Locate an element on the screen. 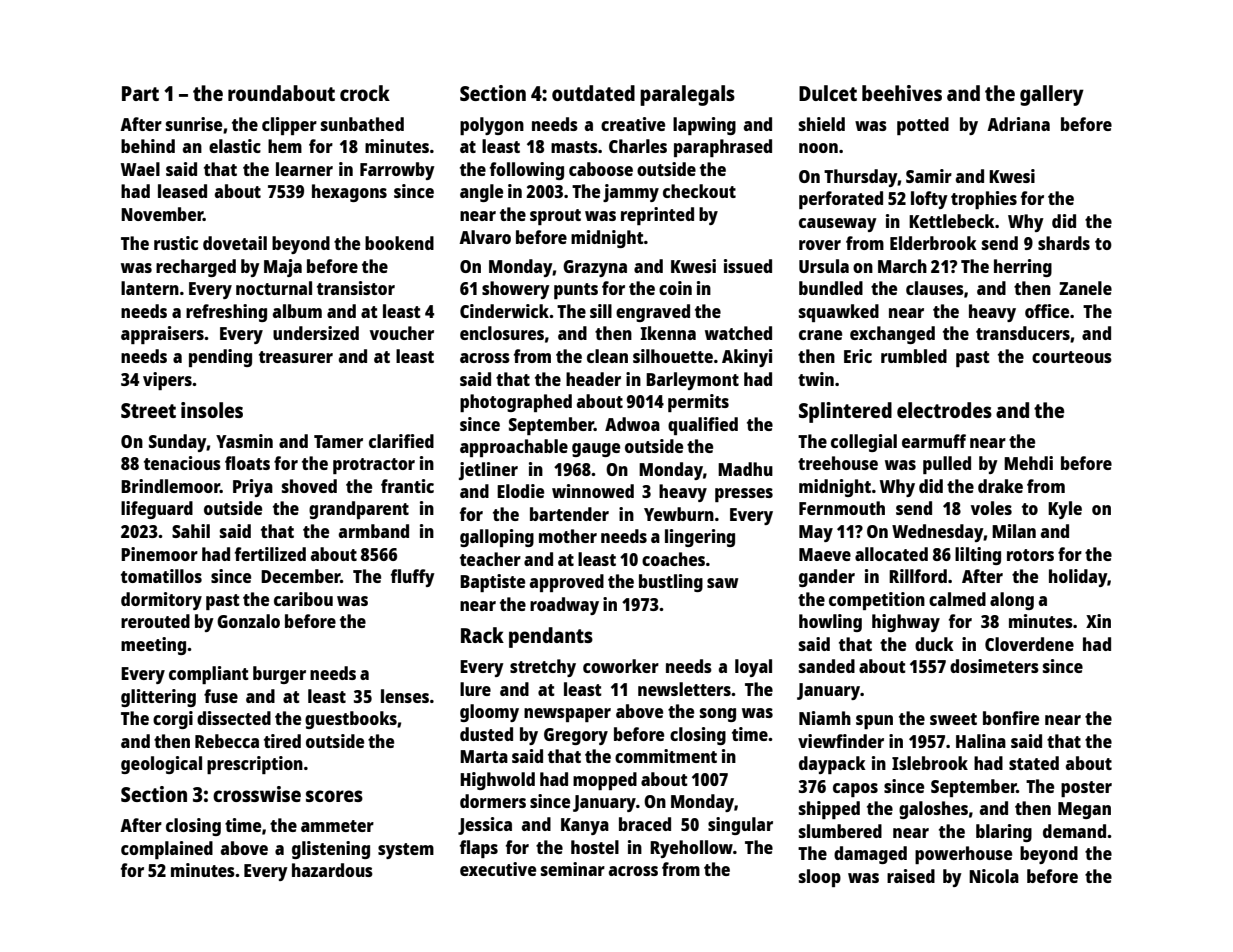 This screenshot has height=952, width=1233. prescription is located at coordinates (255, 765).
